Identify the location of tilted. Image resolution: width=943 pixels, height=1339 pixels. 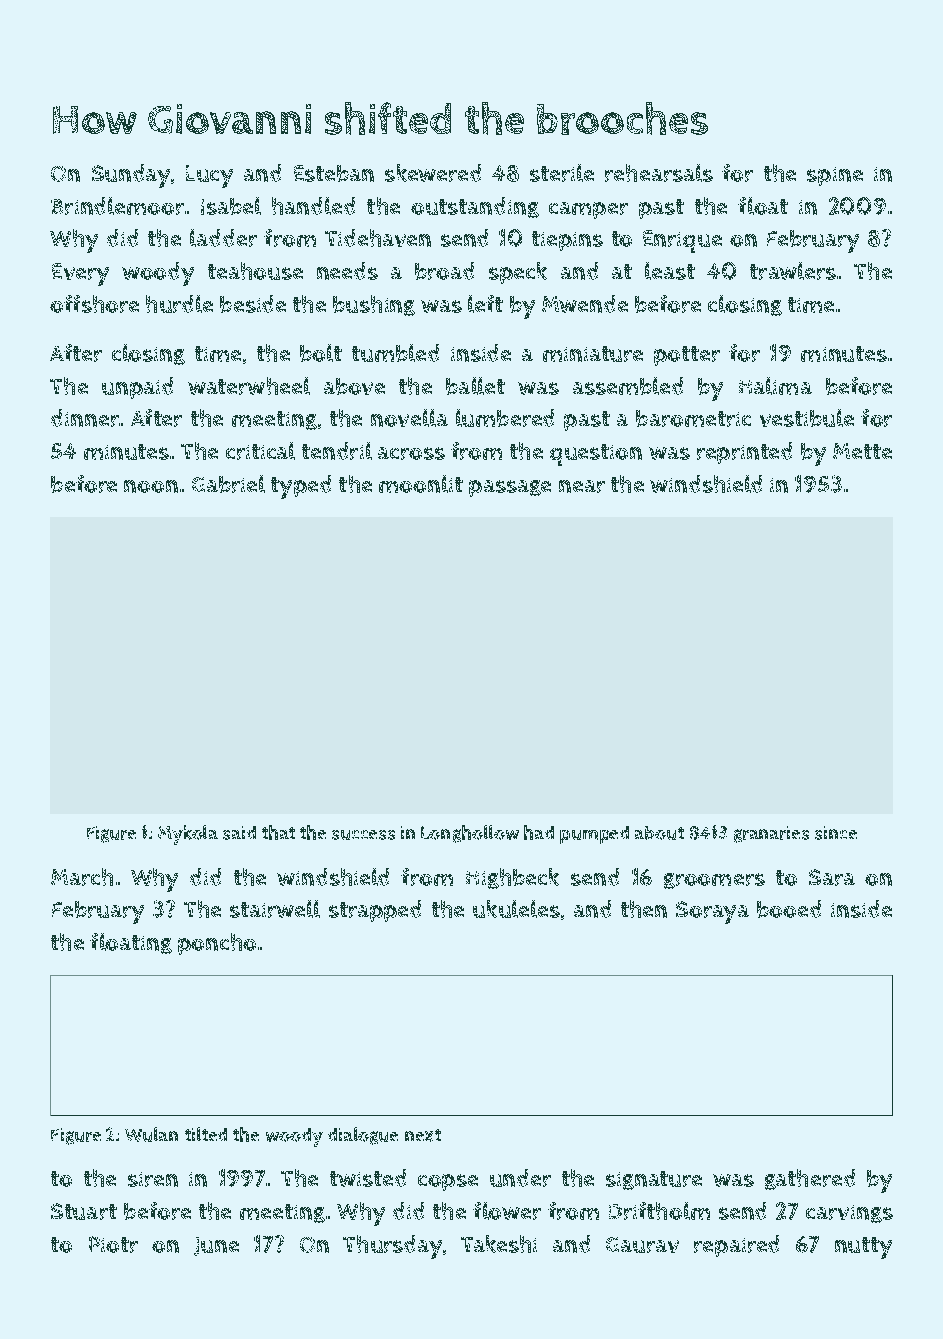
(206, 1134).
